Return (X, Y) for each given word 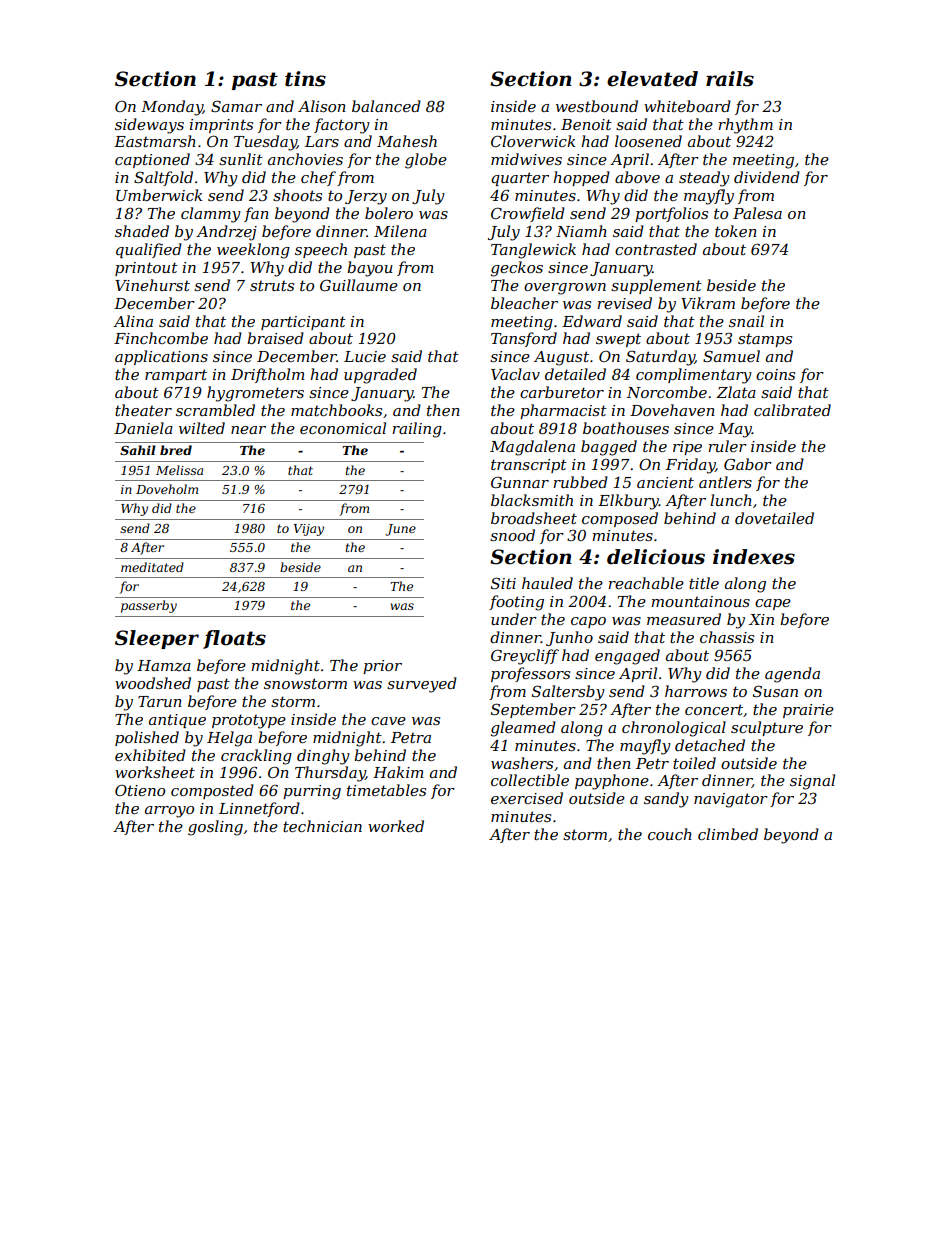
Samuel (731, 356)
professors (530, 674)
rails (730, 79)
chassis (727, 637)
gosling (215, 828)
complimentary (694, 376)
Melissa (179, 470)
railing (417, 430)
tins (305, 79)
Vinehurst (152, 285)
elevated (652, 79)
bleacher (524, 303)
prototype (249, 721)
